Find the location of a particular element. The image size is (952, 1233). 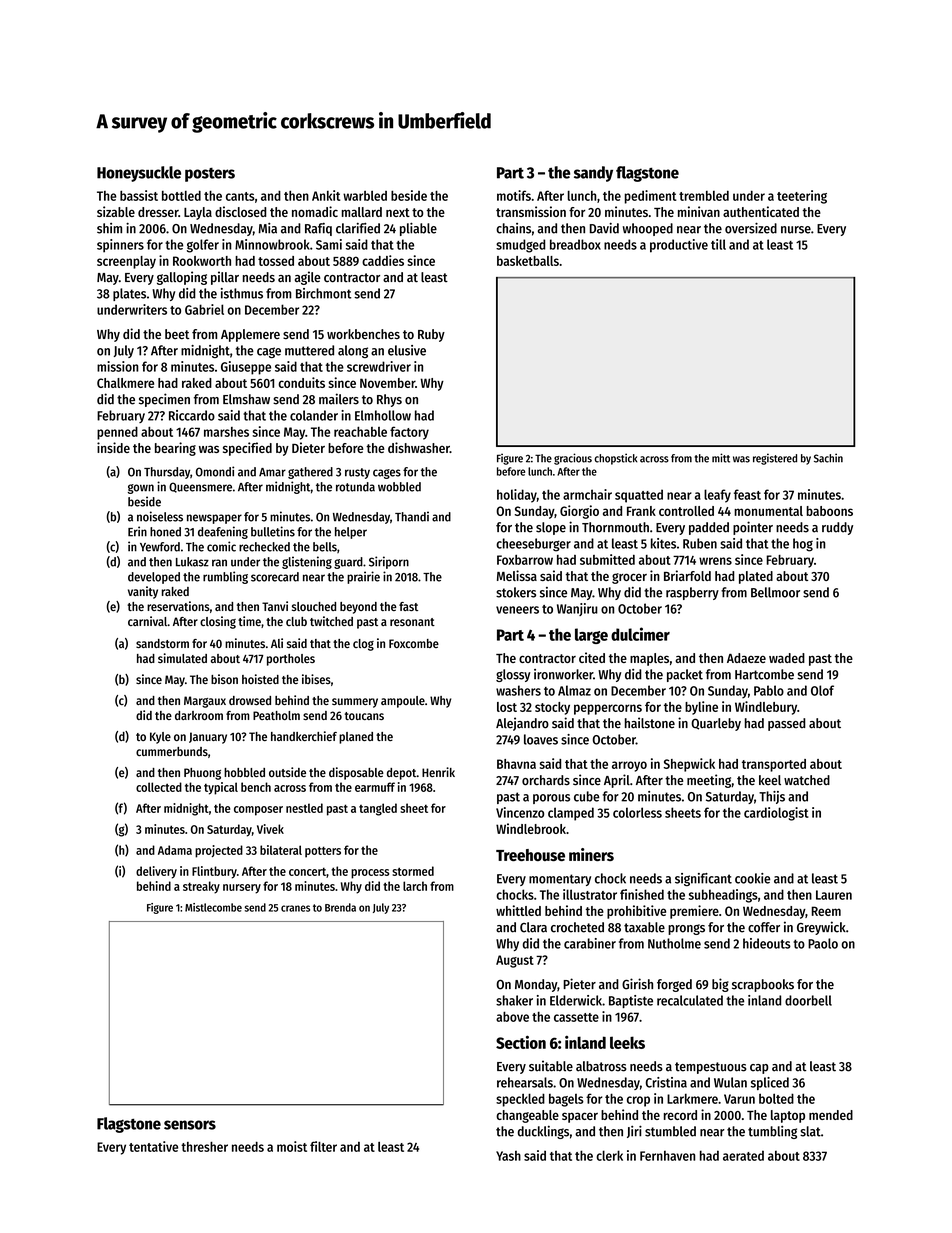

sensors is located at coordinates (190, 1125).
